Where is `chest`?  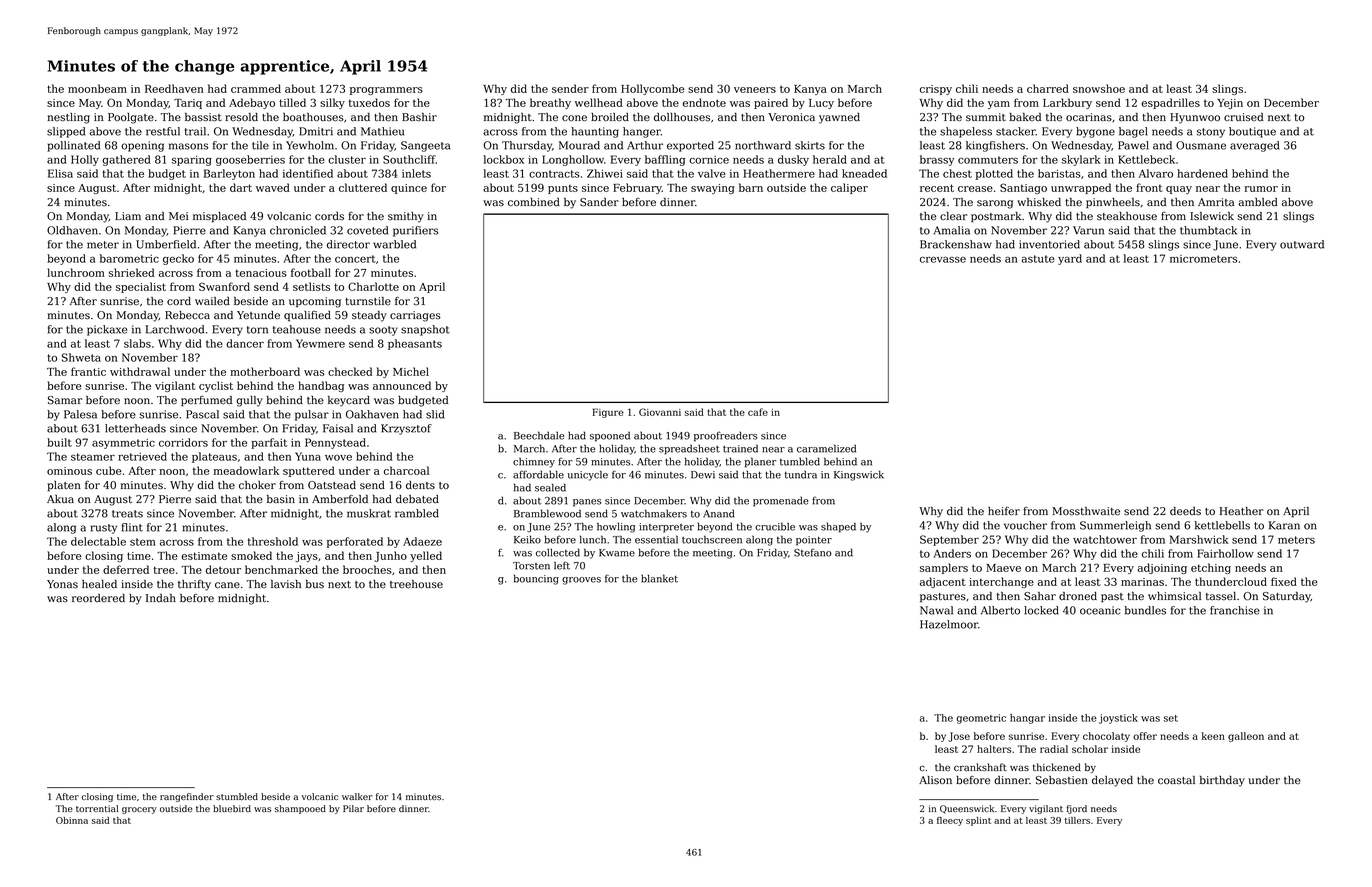 chest is located at coordinates (957, 173).
